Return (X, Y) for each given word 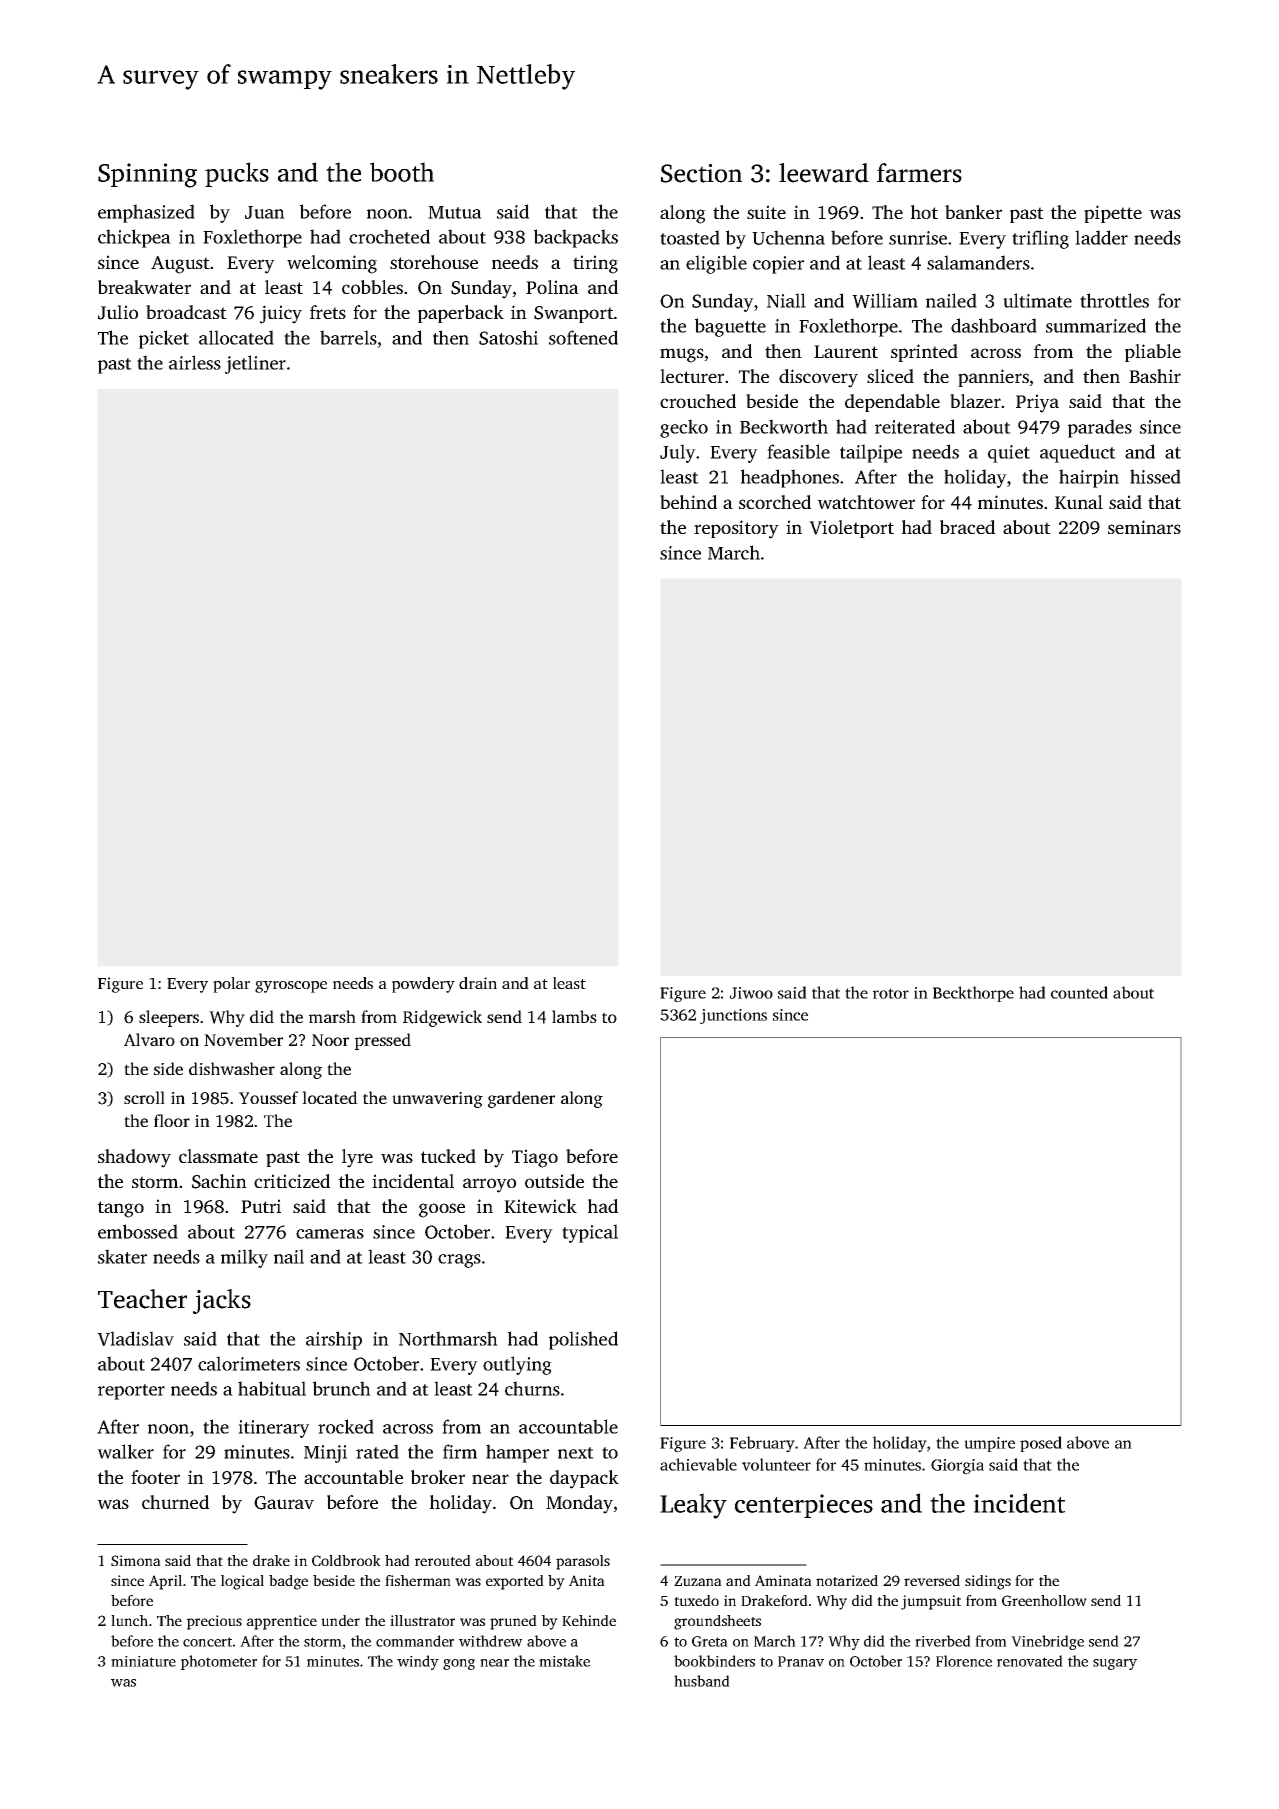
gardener (521, 1099)
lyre (357, 1158)
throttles (1114, 300)
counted (1079, 992)
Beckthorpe (973, 994)
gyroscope (291, 987)
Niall (786, 300)
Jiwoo (751, 993)
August (180, 265)
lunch (129, 1620)
